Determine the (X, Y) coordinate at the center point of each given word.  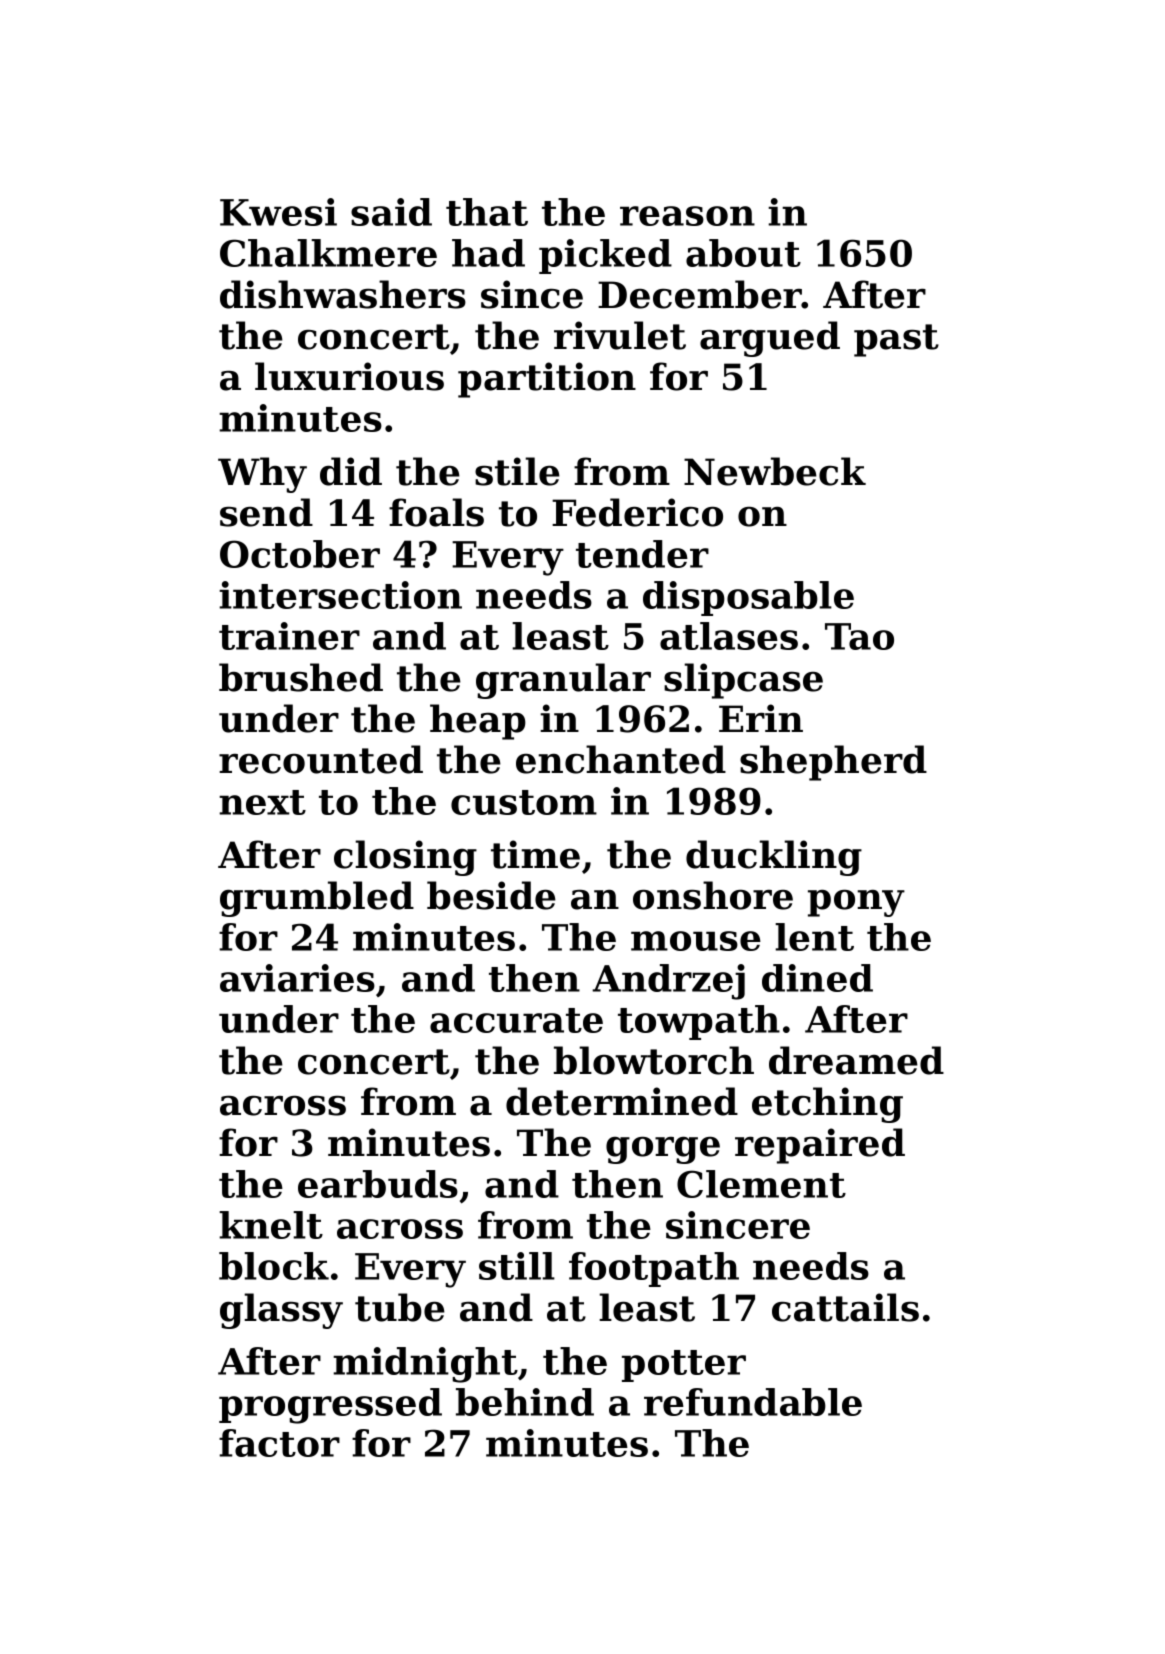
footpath (654, 1269)
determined (622, 1101)
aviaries (297, 978)
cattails (845, 1307)
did (351, 471)
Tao (859, 636)
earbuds (378, 1184)
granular (563, 681)
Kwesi (278, 212)
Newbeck (775, 471)
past (896, 340)
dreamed (856, 1060)
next (262, 802)
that (487, 212)
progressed (330, 1406)
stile (517, 471)
